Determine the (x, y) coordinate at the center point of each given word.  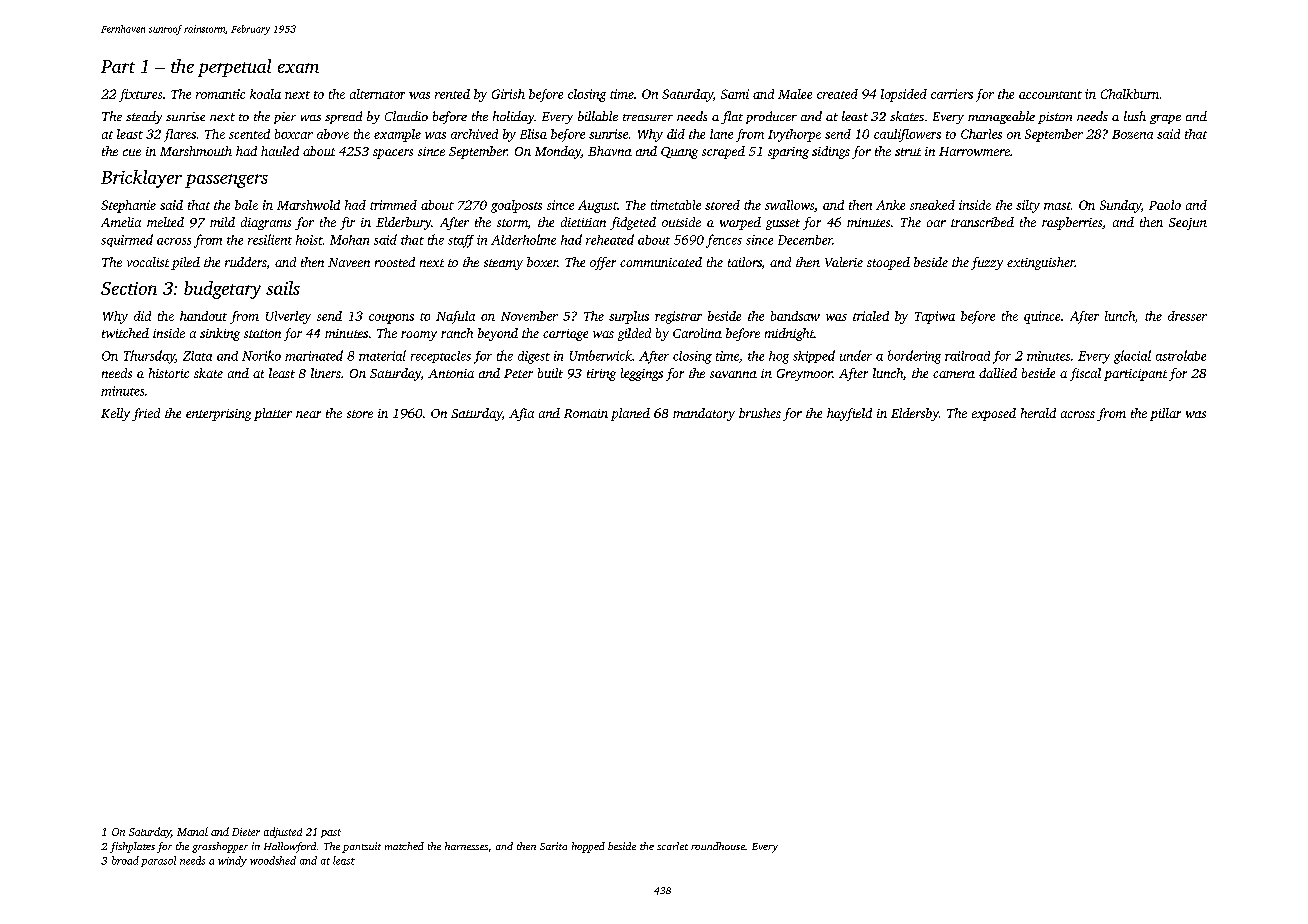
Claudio (406, 116)
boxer (542, 262)
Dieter (246, 832)
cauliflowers (907, 135)
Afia (521, 414)
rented (452, 94)
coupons (391, 319)
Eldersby (915, 414)
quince (1042, 317)
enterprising (218, 415)
